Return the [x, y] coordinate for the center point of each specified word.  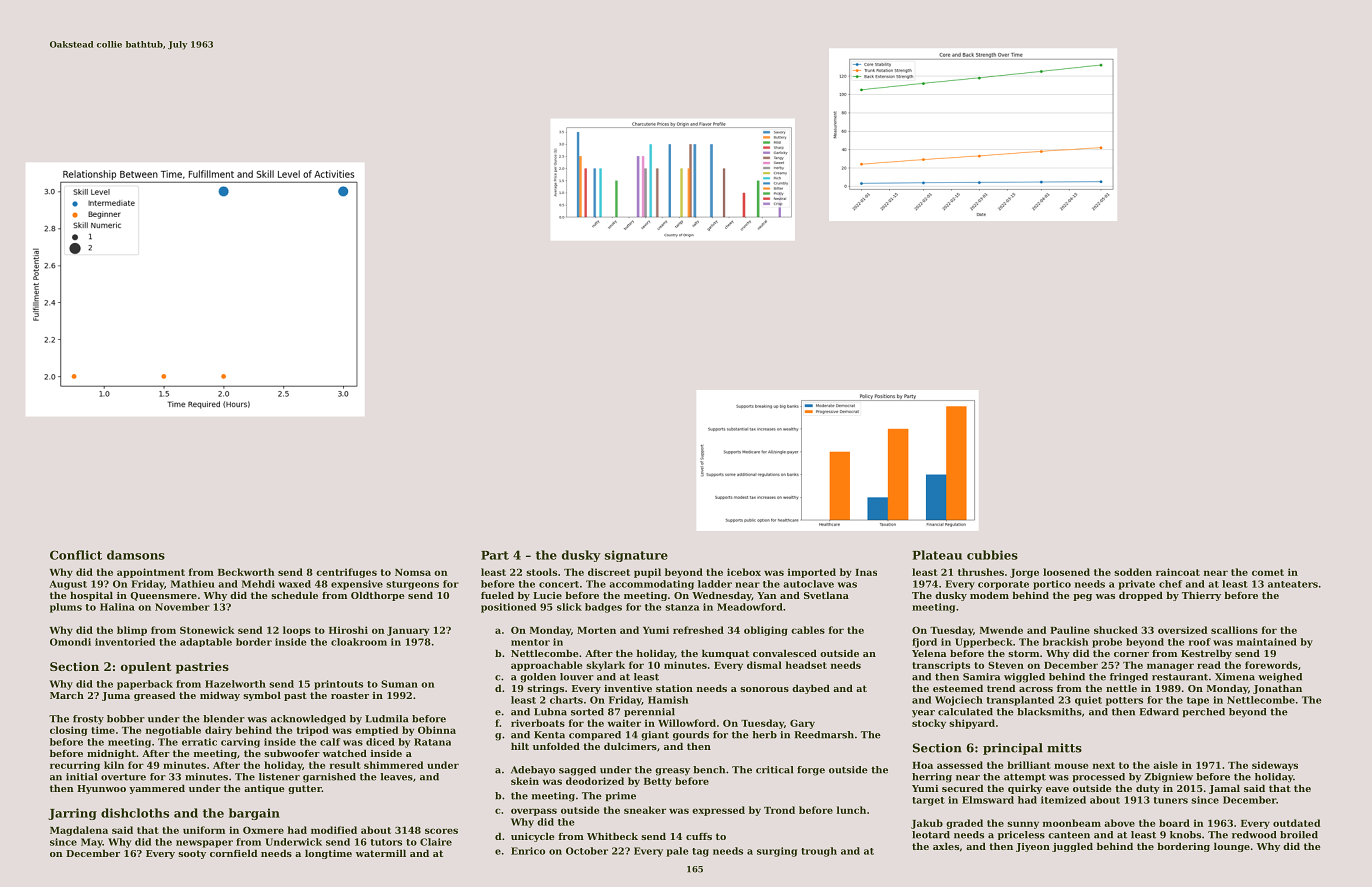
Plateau [937, 555]
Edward [1159, 712]
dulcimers [630, 746]
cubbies [992, 555]
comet [1268, 572]
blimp [132, 631]
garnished [329, 778]
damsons [136, 555]
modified [334, 830]
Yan [767, 595]
